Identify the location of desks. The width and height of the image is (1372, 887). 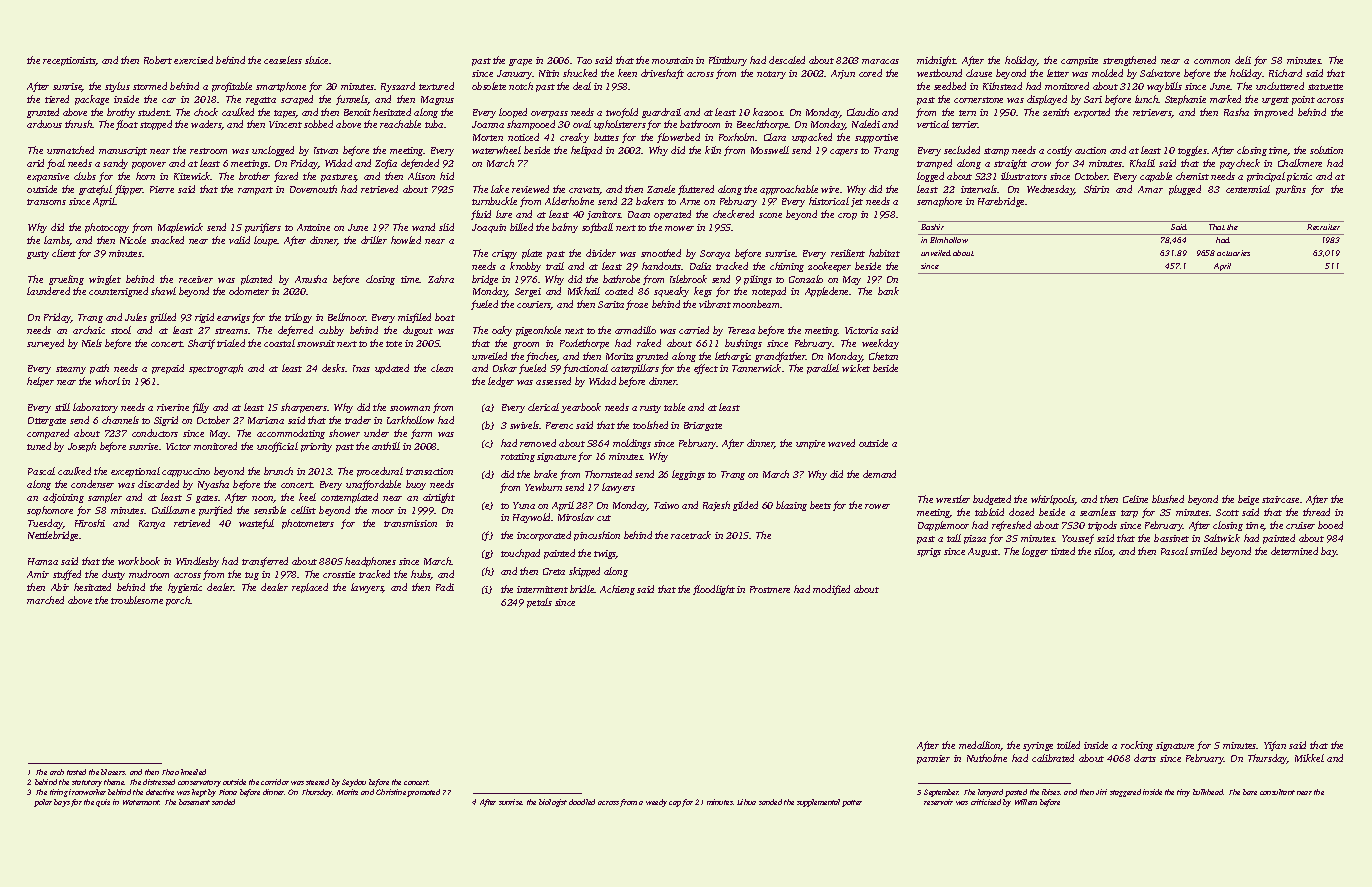
(333, 368).
